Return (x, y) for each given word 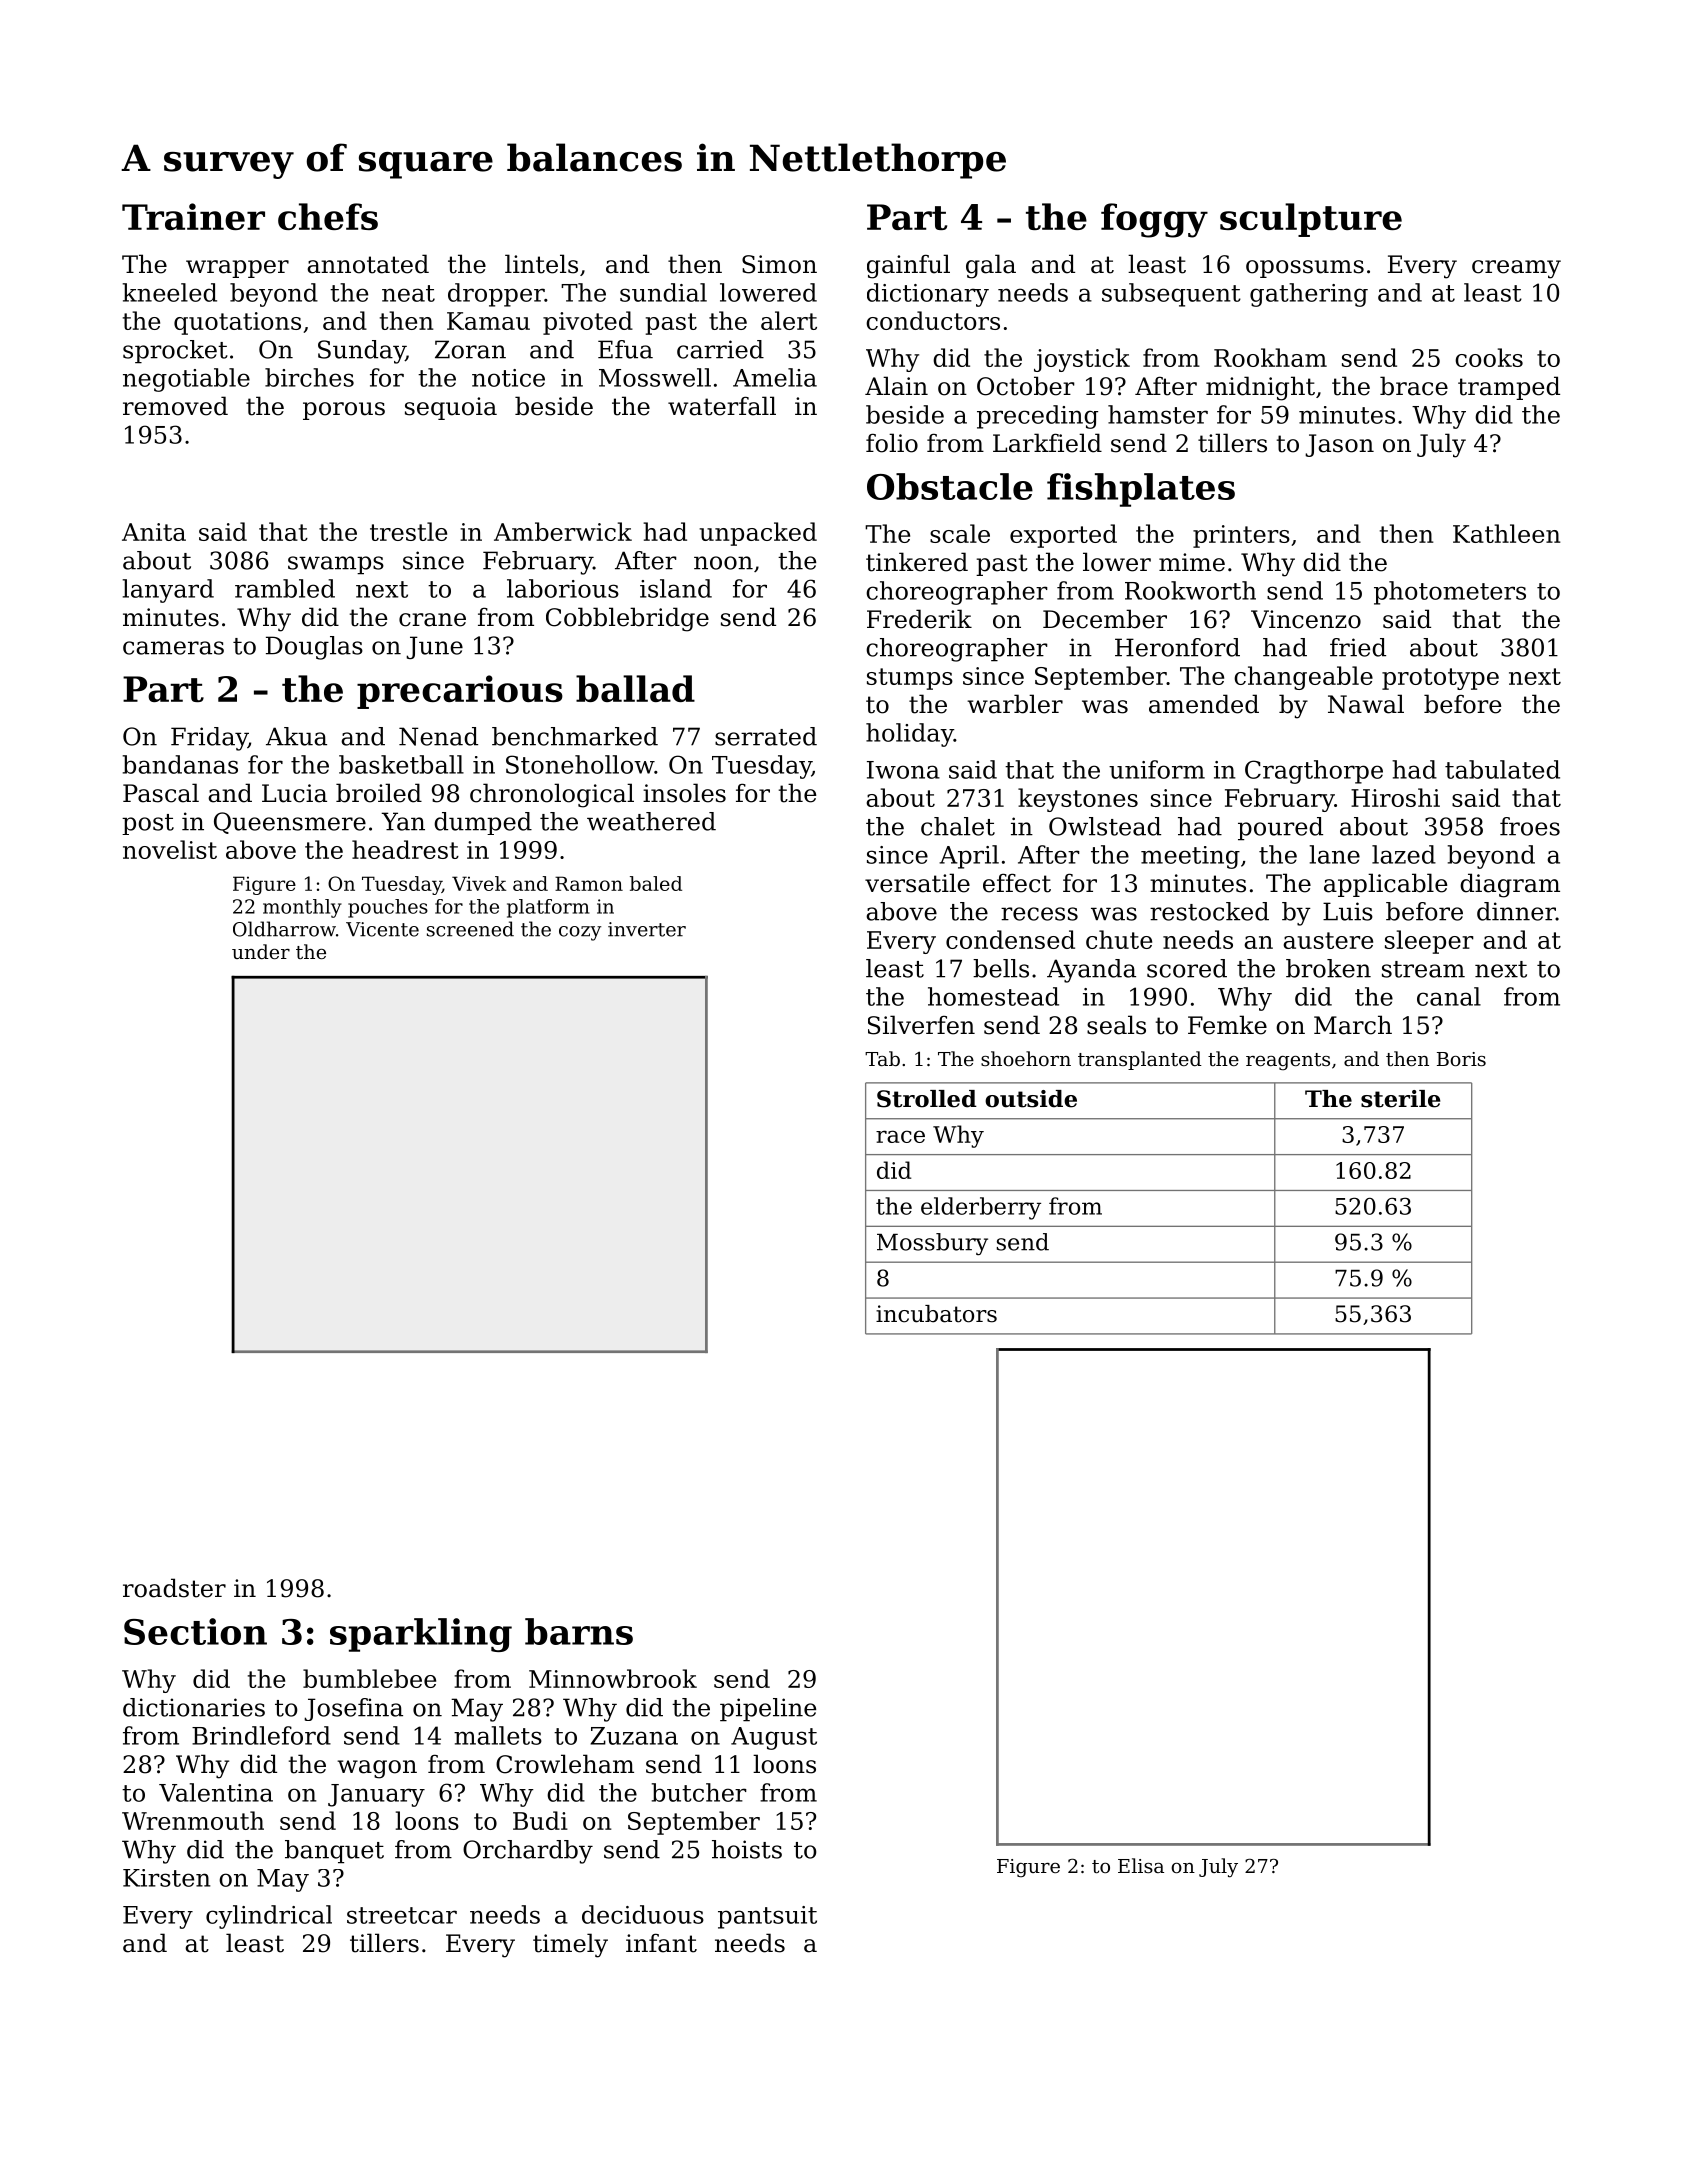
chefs (328, 216)
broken (1328, 968)
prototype (1440, 679)
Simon (779, 264)
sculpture (1311, 220)
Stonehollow (580, 764)
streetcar (402, 1915)
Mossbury (932, 1244)
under (261, 951)
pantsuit (767, 1917)
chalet (958, 826)
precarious (460, 692)
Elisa (1141, 1865)
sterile (1401, 1099)
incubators (936, 1314)
